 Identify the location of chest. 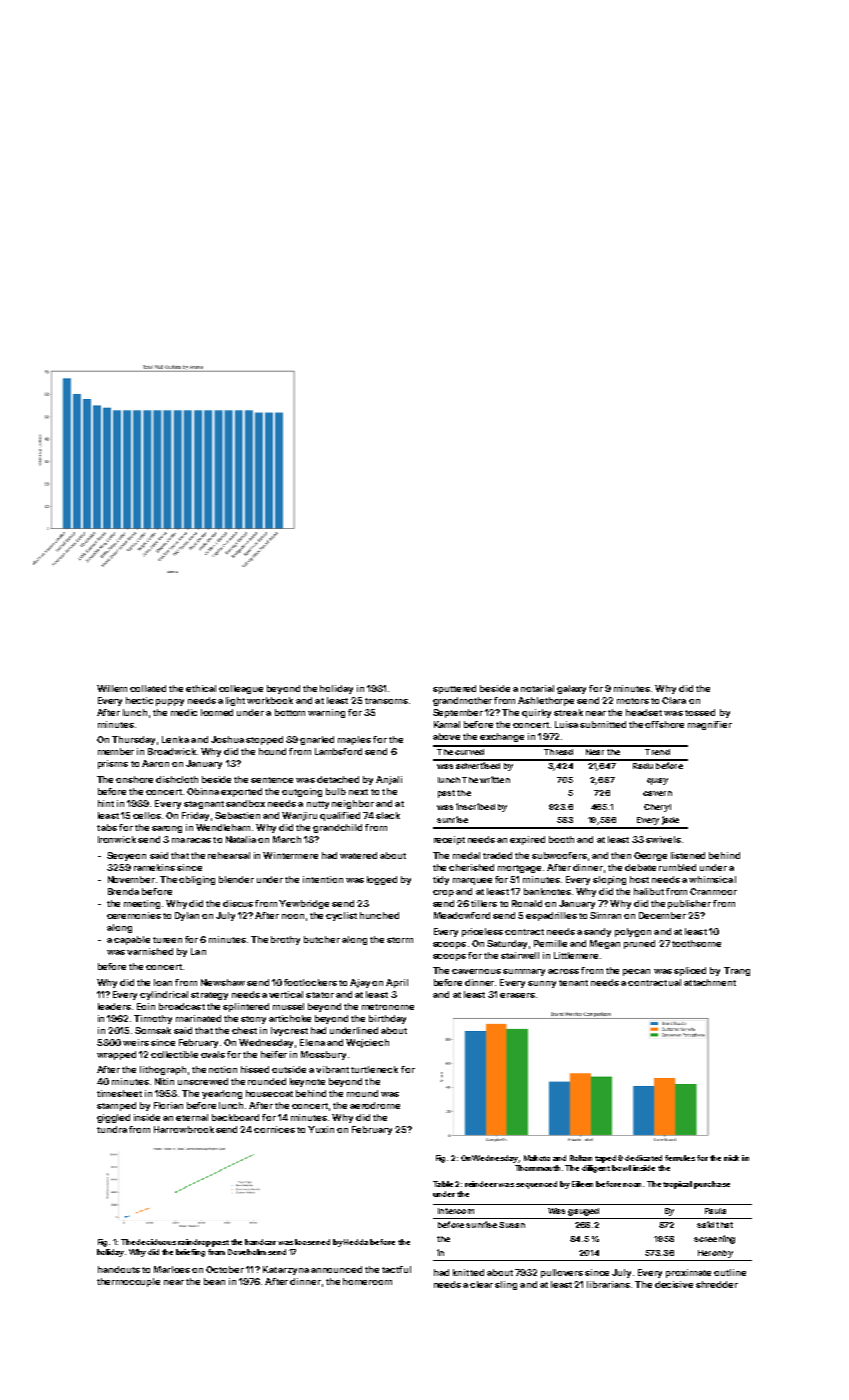
(244, 1030).
